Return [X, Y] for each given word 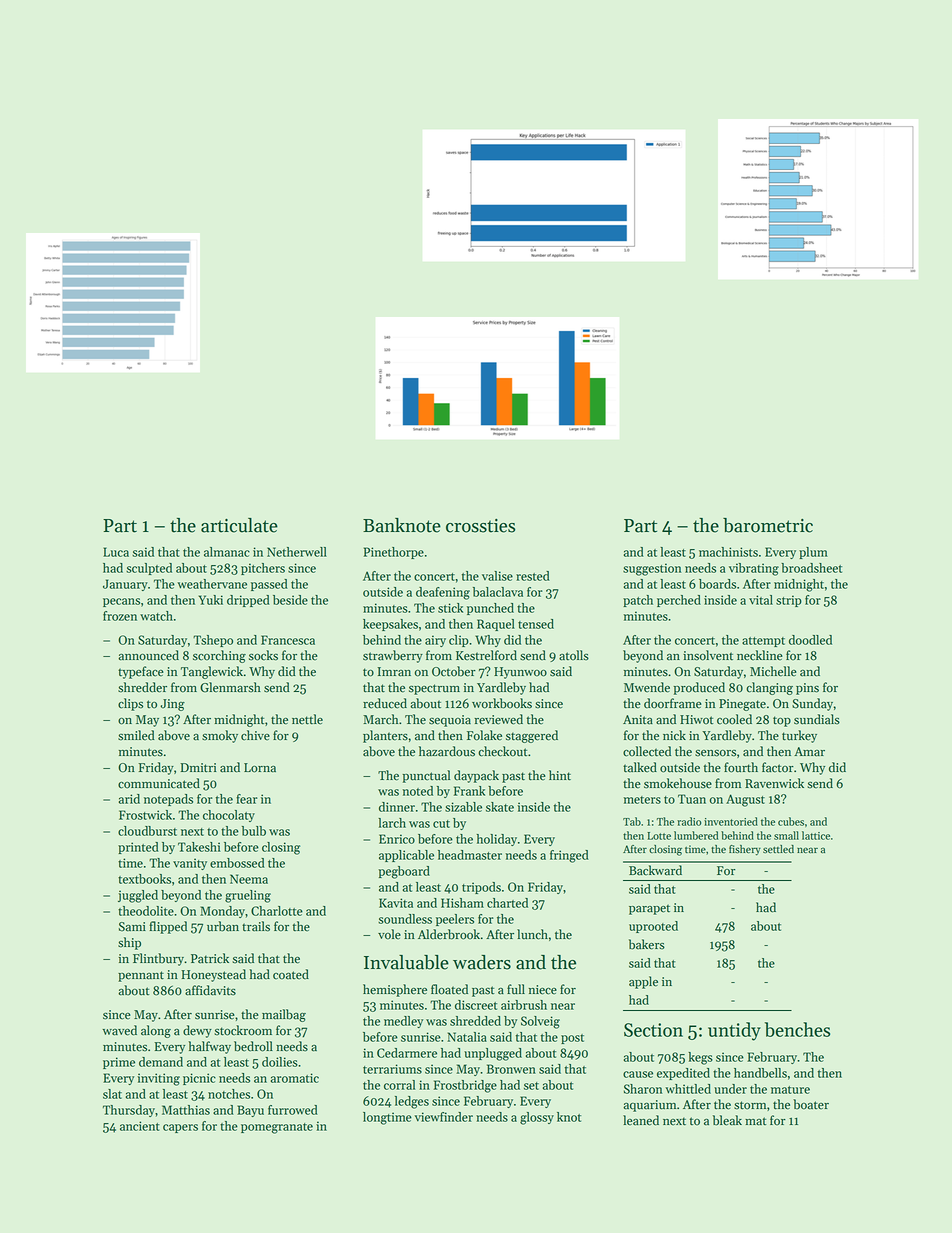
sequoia [450, 721]
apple [643, 982]
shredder [142, 687]
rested [533, 576]
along [156, 1031]
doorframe [673, 703]
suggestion [652, 569]
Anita [638, 720]
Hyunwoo [520, 673]
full [516, 989]
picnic [199, 1079]
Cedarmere [407, 1053]
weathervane [212, 584]
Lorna [260, 768]
